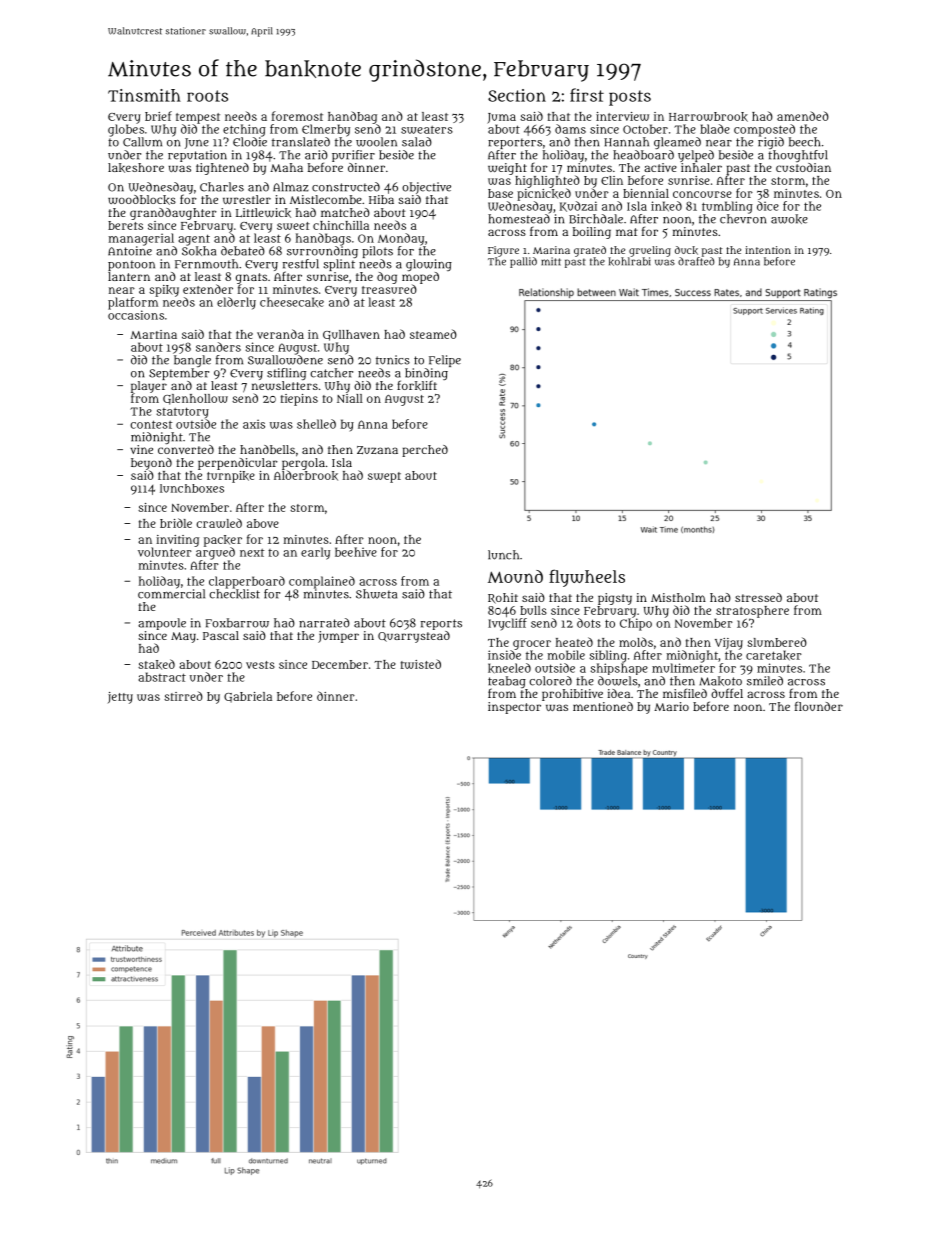  Describe the element at coordinates (207, 96) in the page. I see `roots` at that location.
